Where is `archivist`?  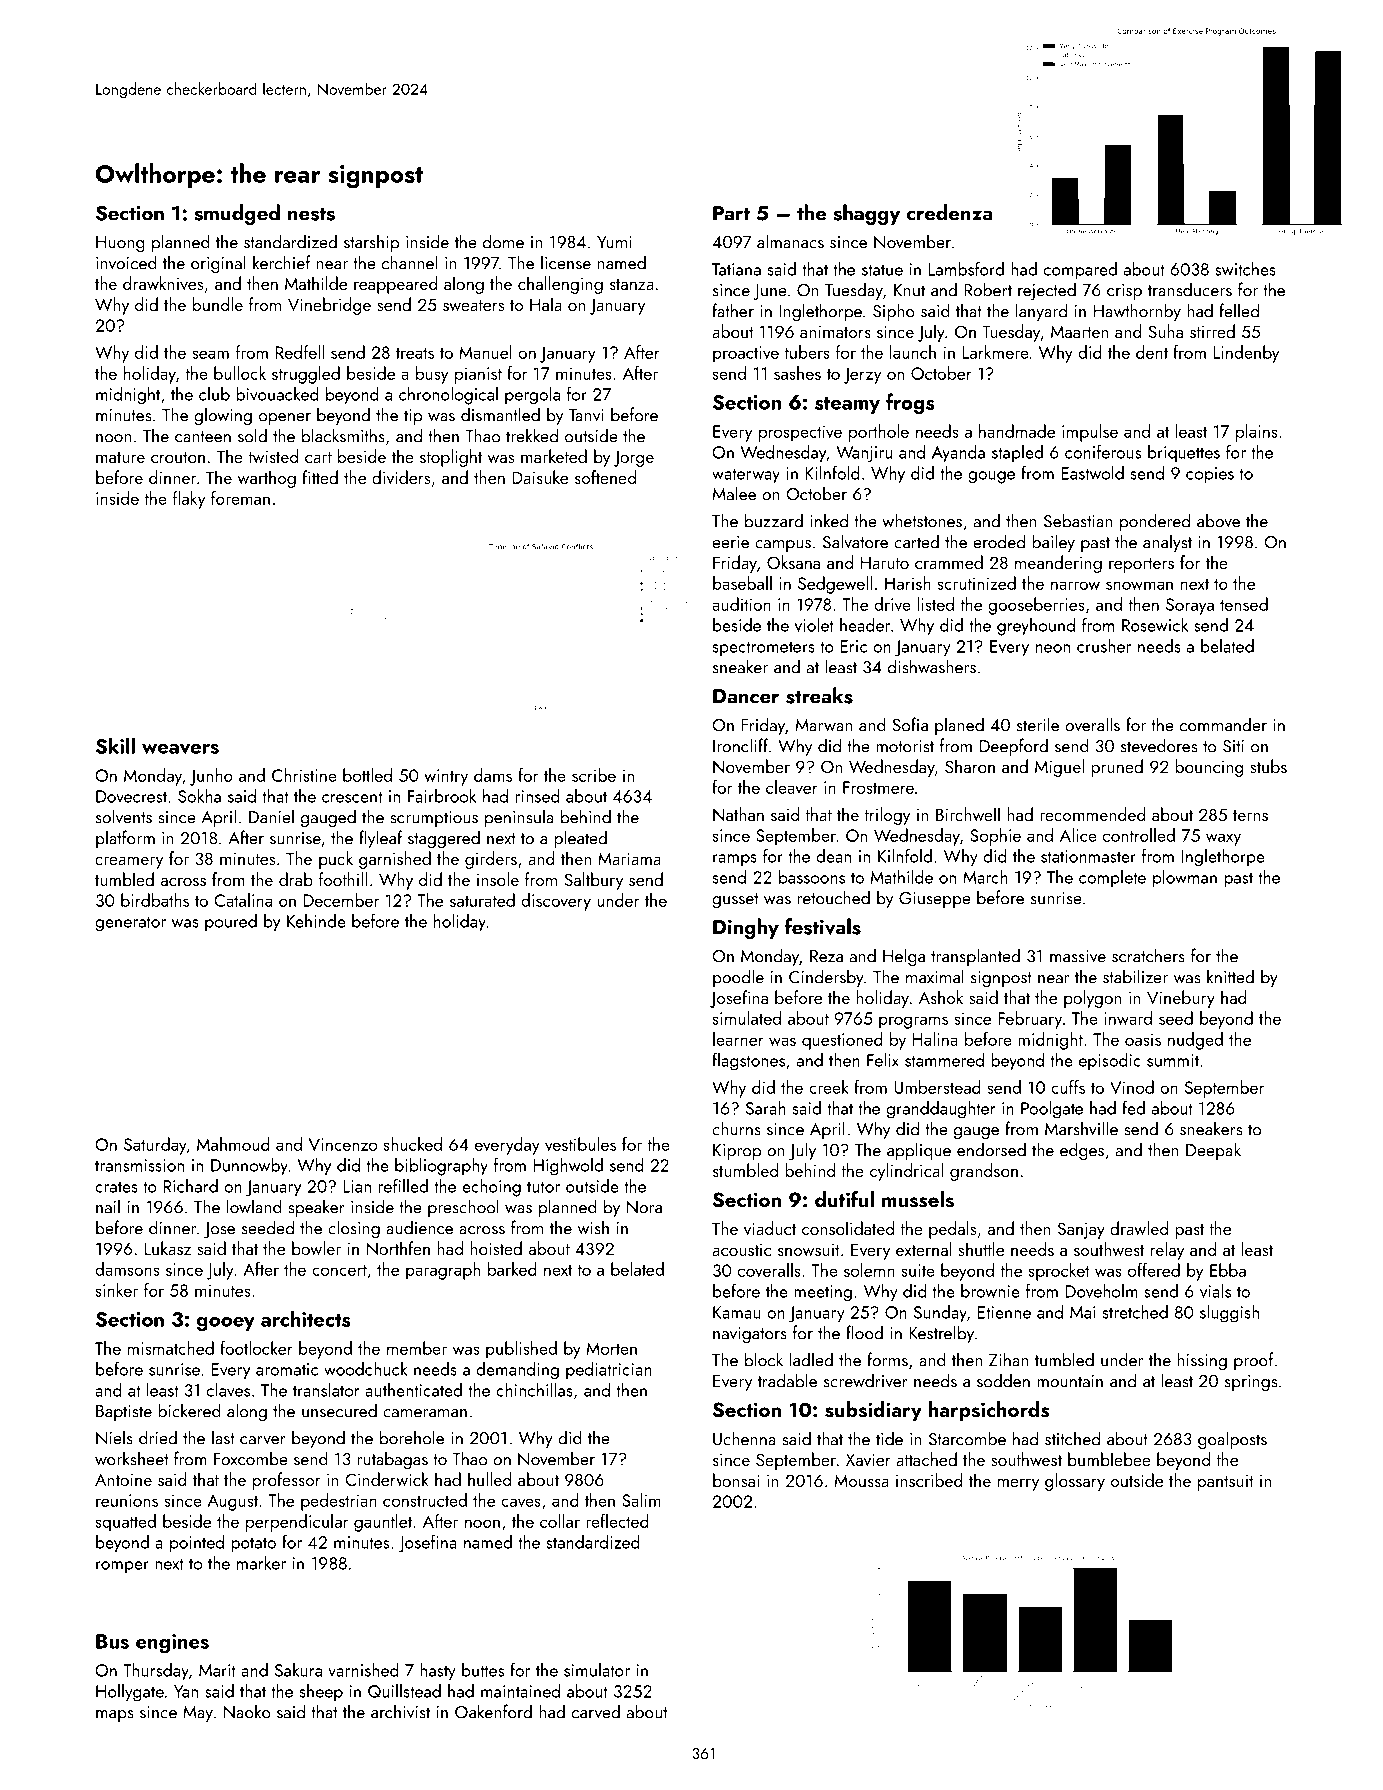 archivist is located at coordinates (400, 1711).
